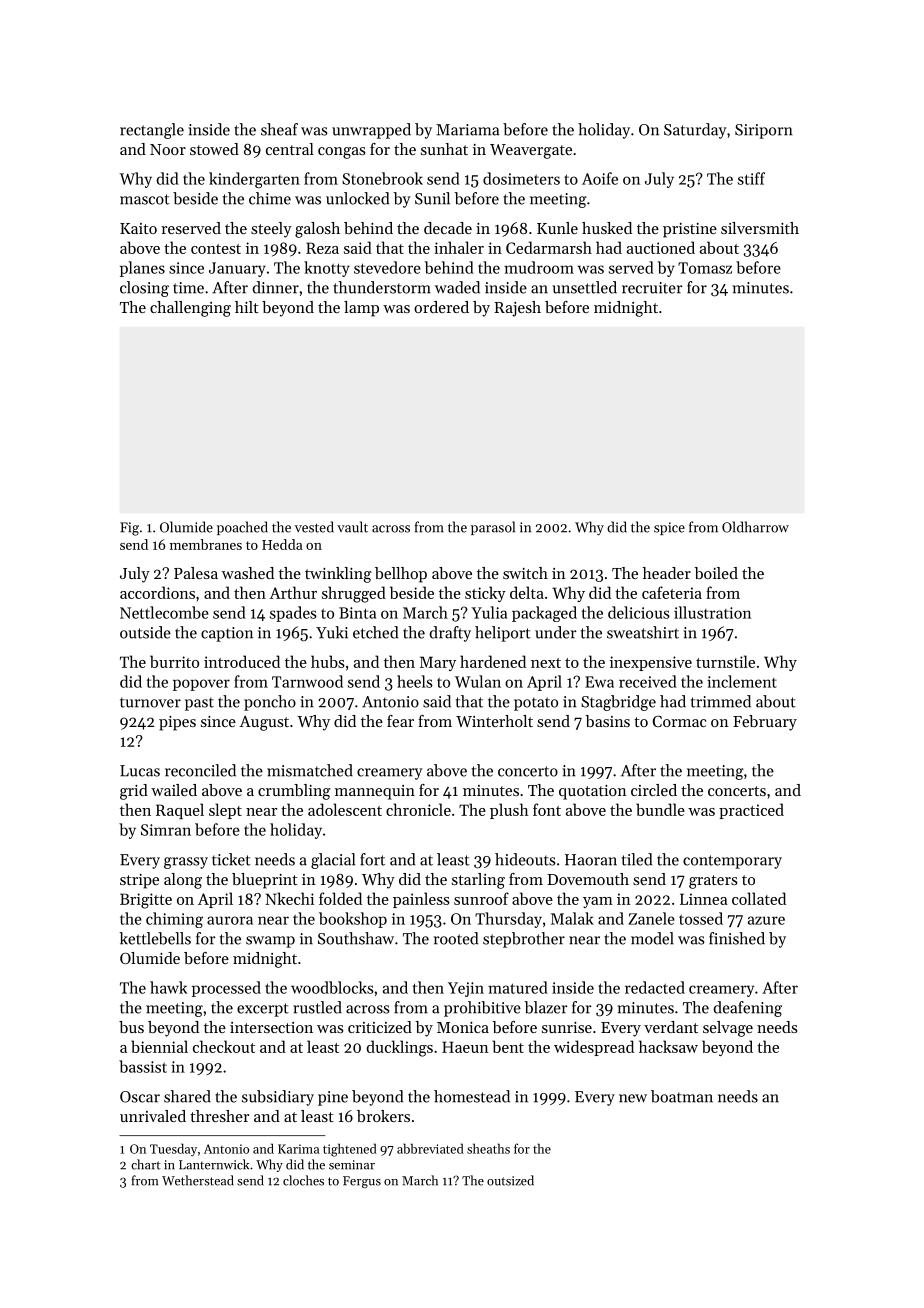  I want to click on practiced, so click(751, 811).
